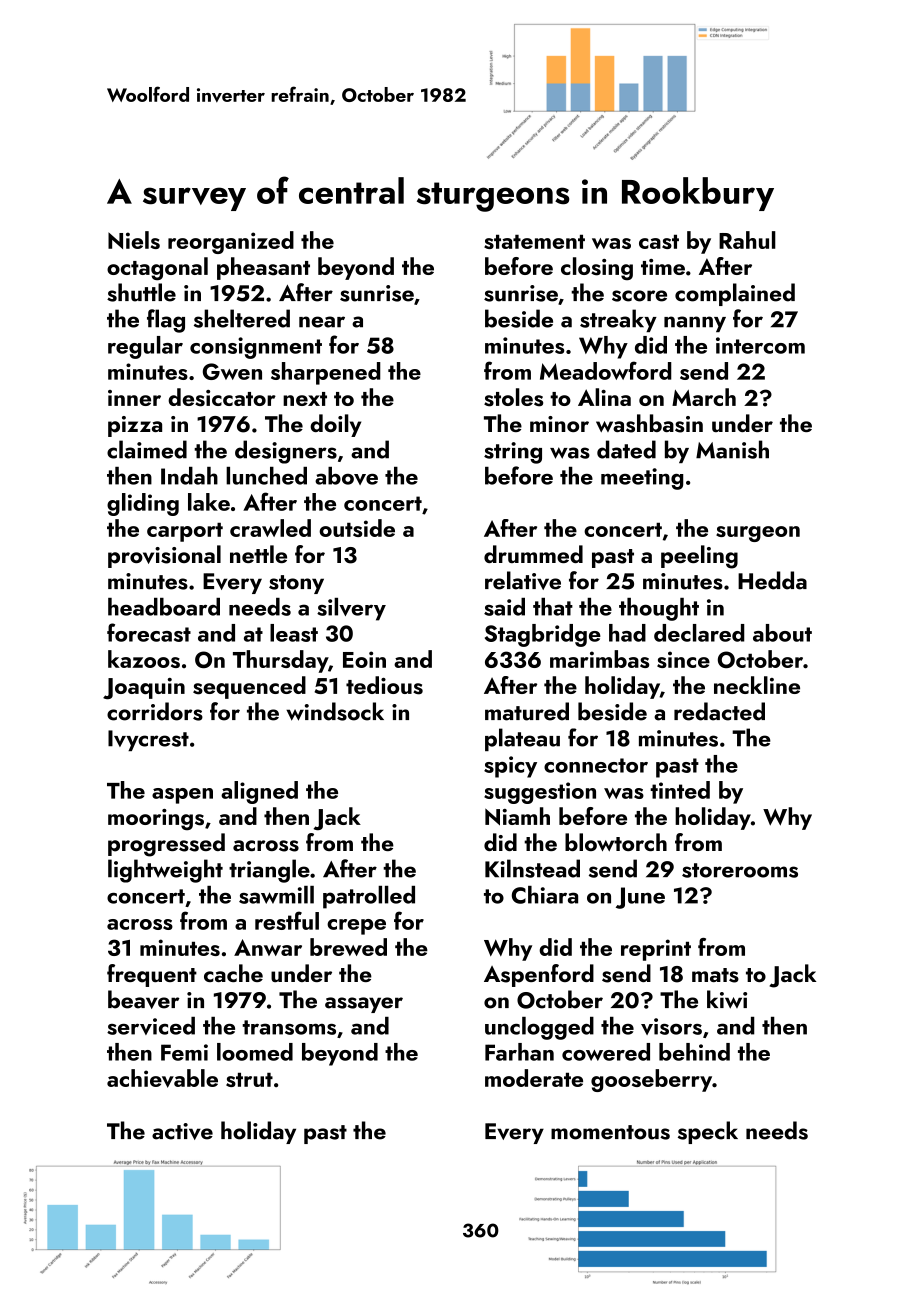 This screenshot has width=924, height=1311. Describe the element at coordinates (164, 607) in the screenshot. I see `headboard` at that location.
